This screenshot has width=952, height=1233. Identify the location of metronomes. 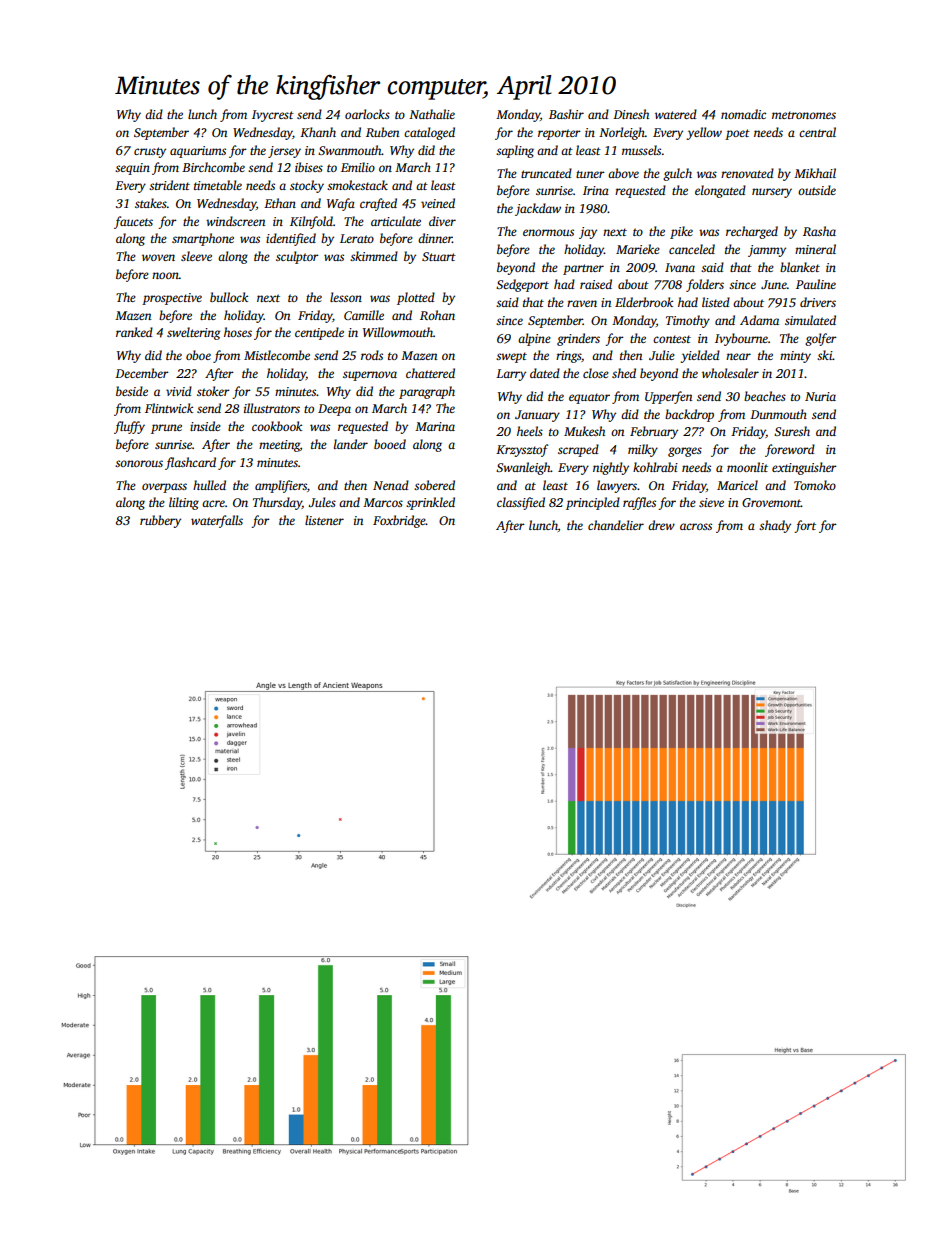
(804, 115).
